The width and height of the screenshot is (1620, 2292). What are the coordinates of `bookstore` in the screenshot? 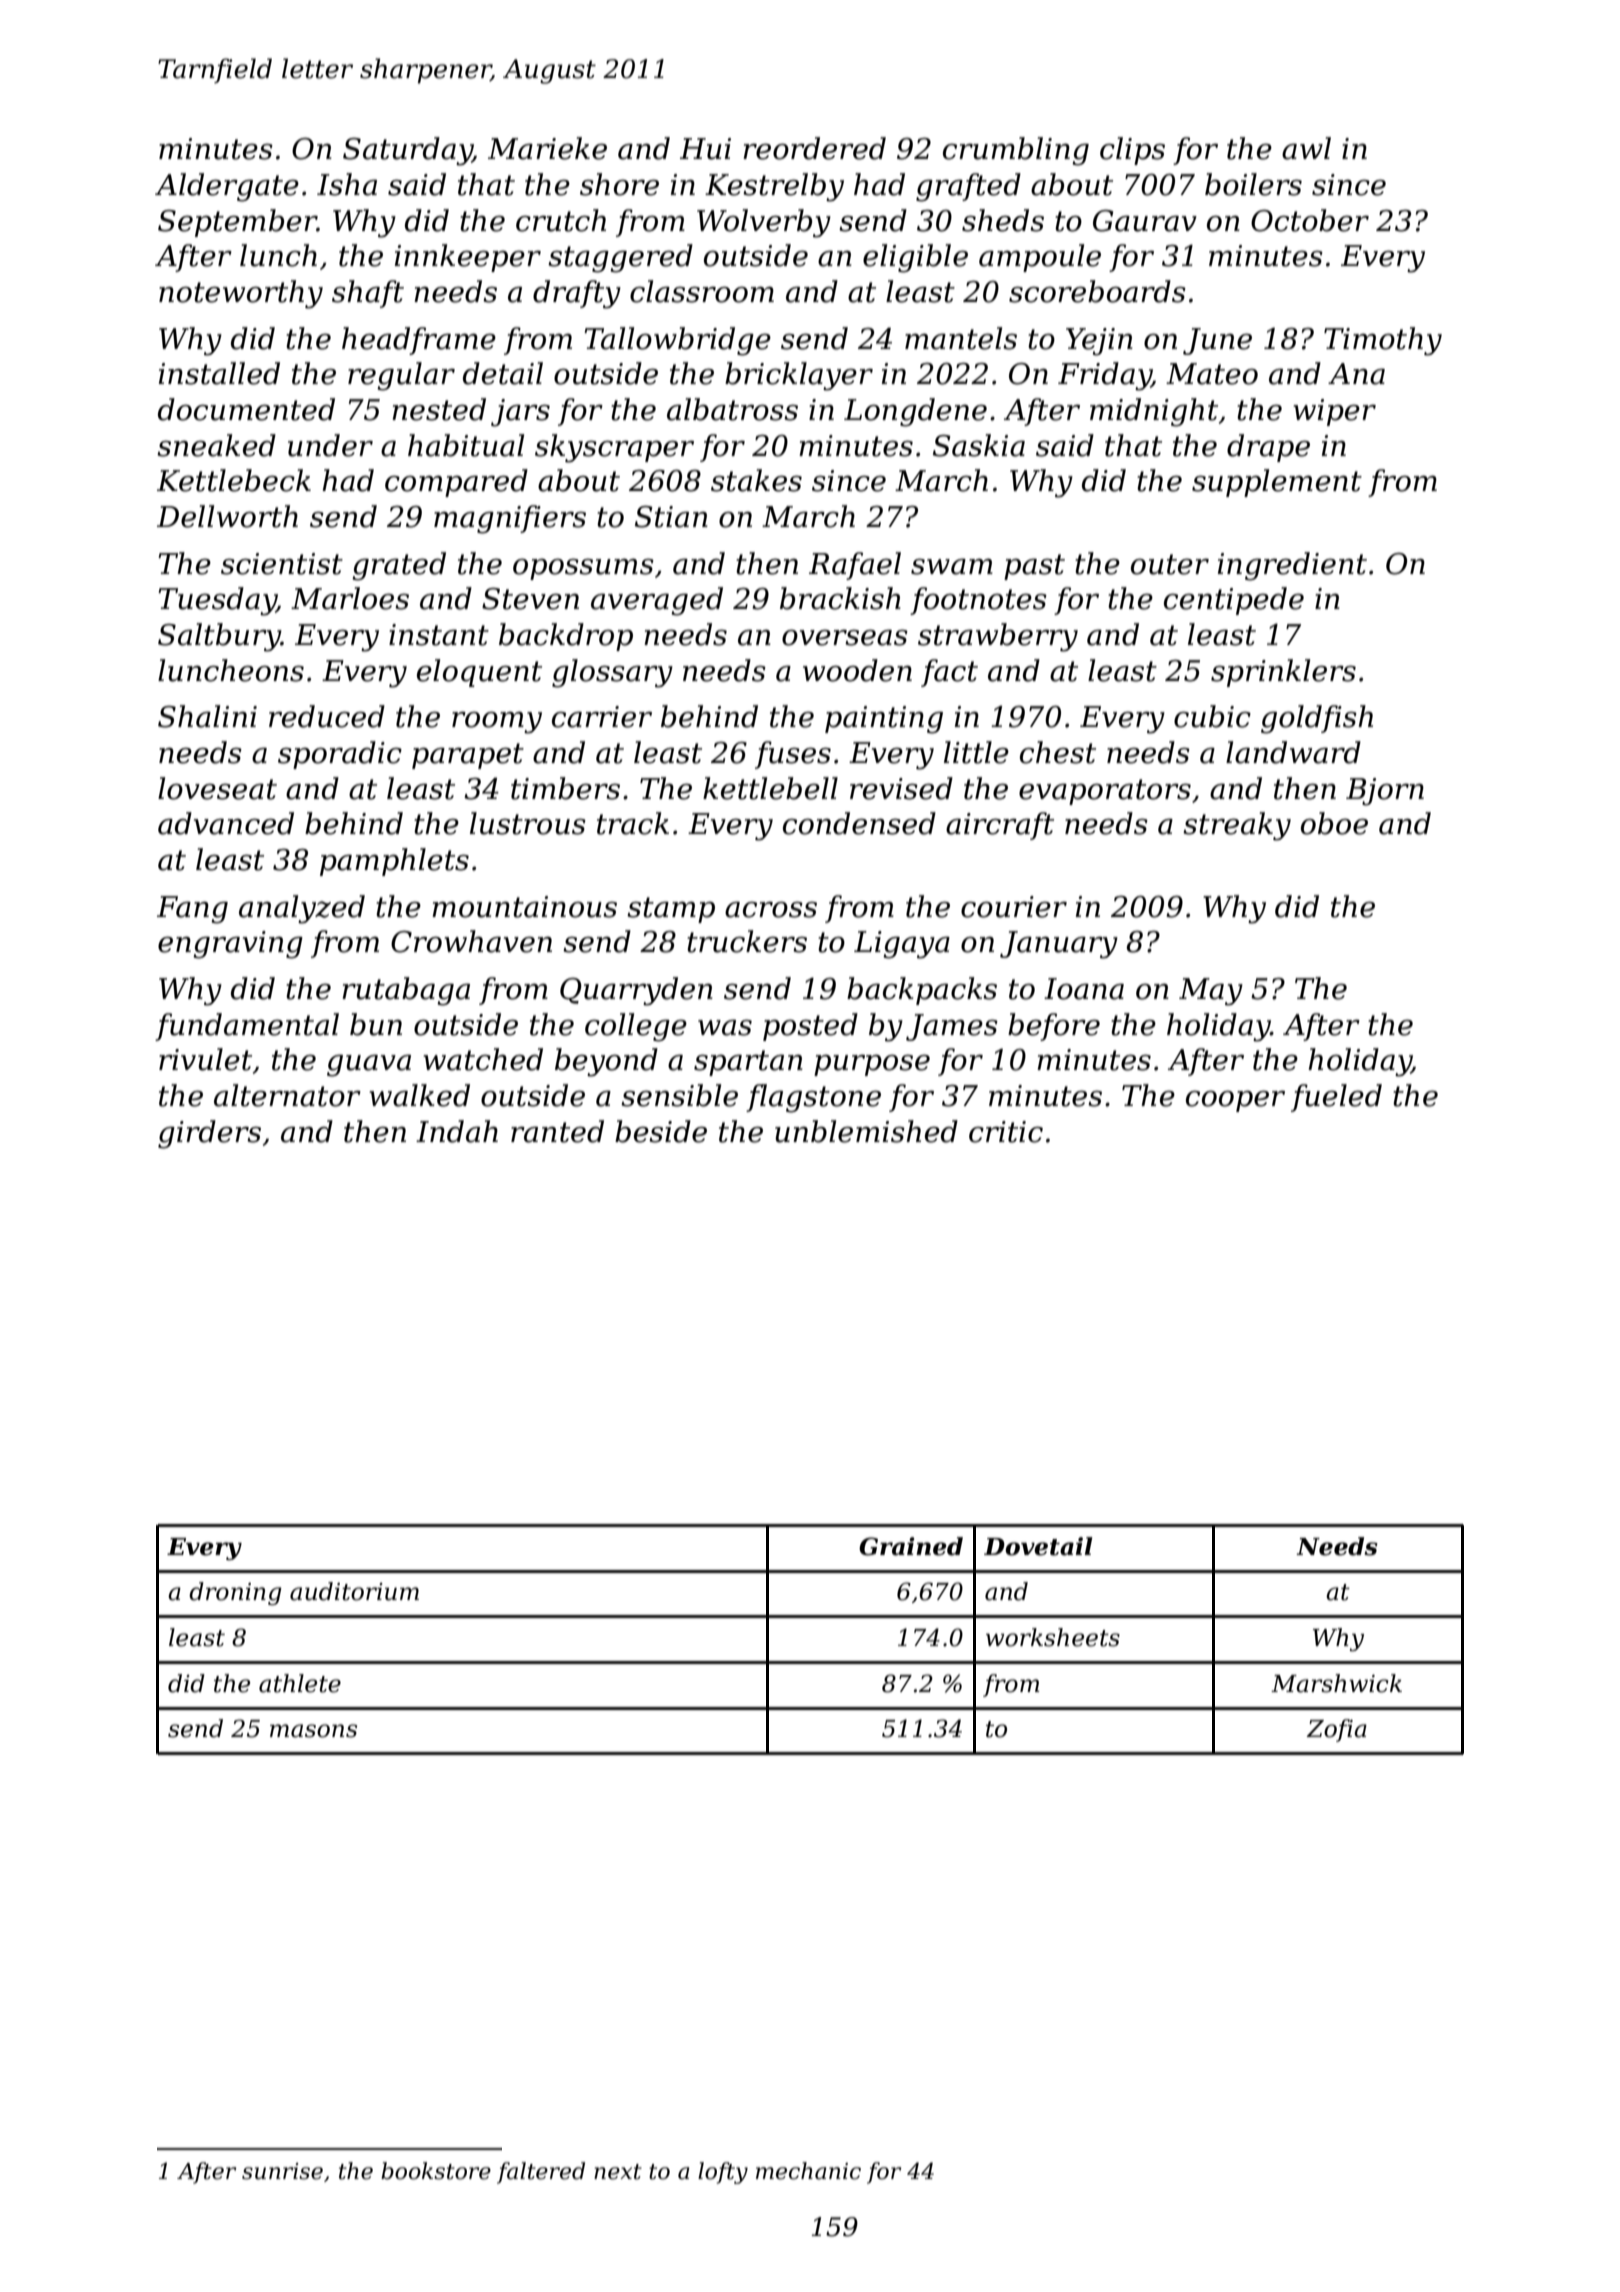 It's located at (436, 2171).
